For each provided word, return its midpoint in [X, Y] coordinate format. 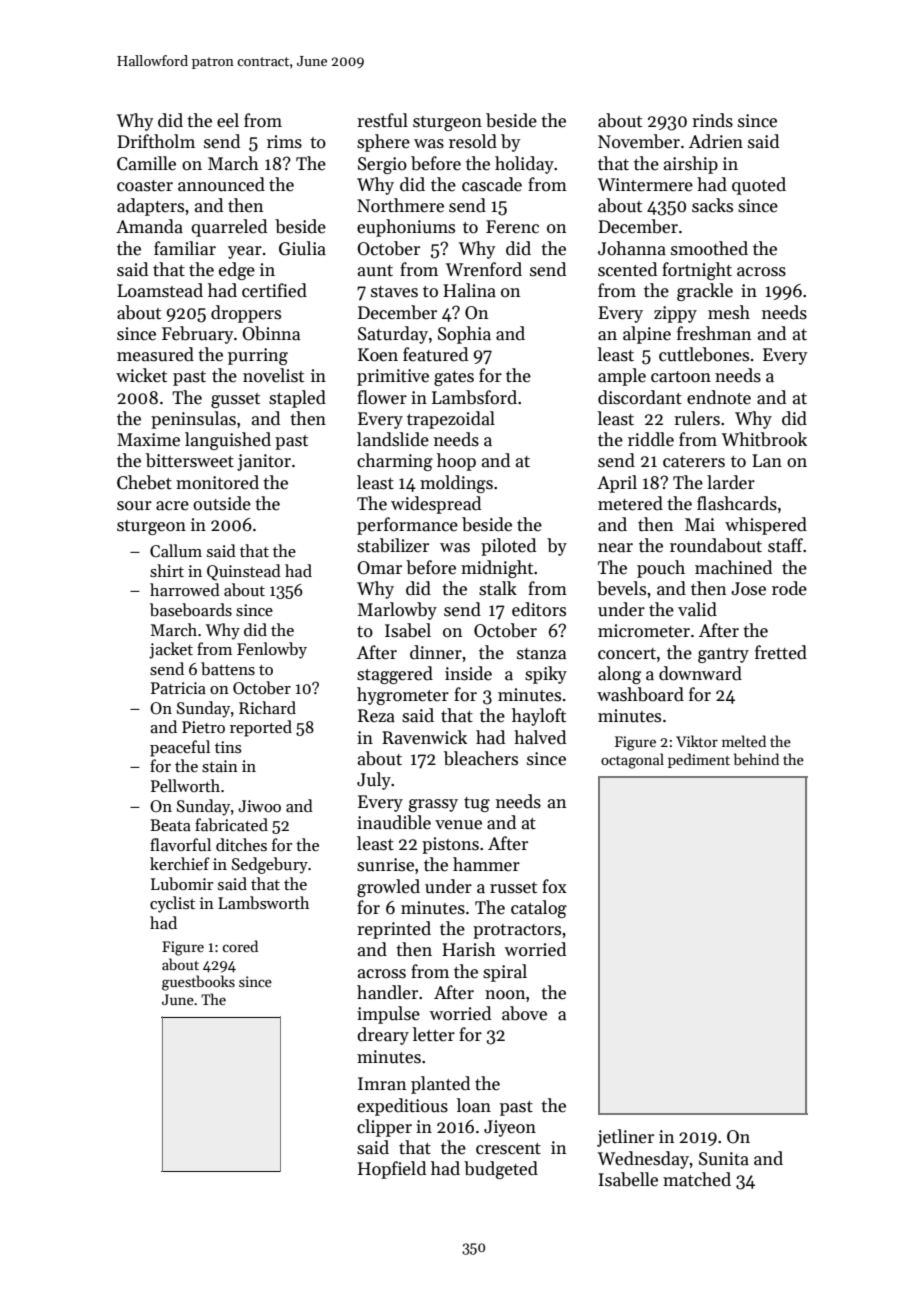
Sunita [724, 1159]
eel [228, 120]
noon [505, 995]
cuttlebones [704, 354]
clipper [384, 1128]
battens [228, 669]
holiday [524, 165]
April [617, 484]
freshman [714, 333]
